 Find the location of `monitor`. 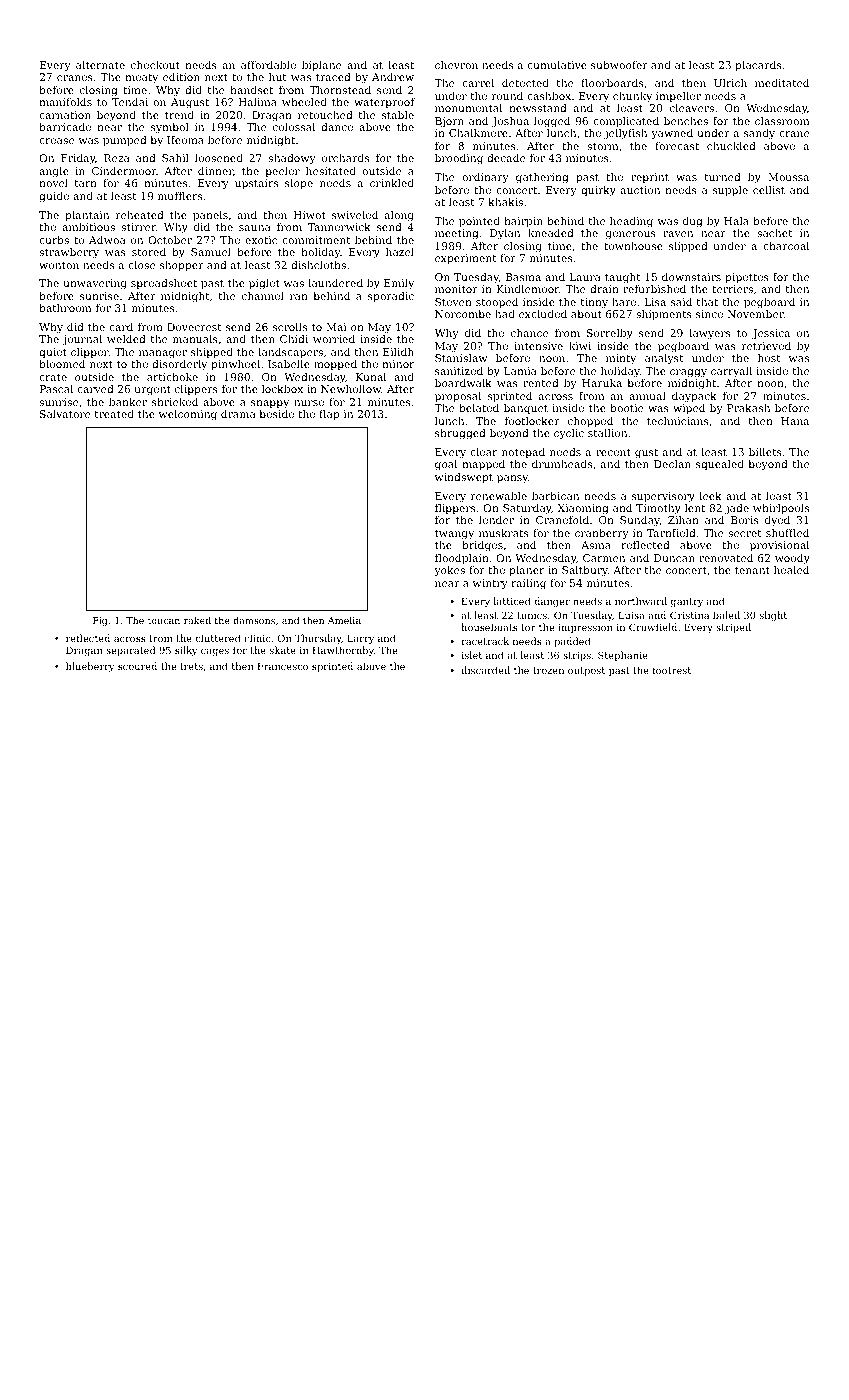

monitor is located at coordinates (456, 289).
